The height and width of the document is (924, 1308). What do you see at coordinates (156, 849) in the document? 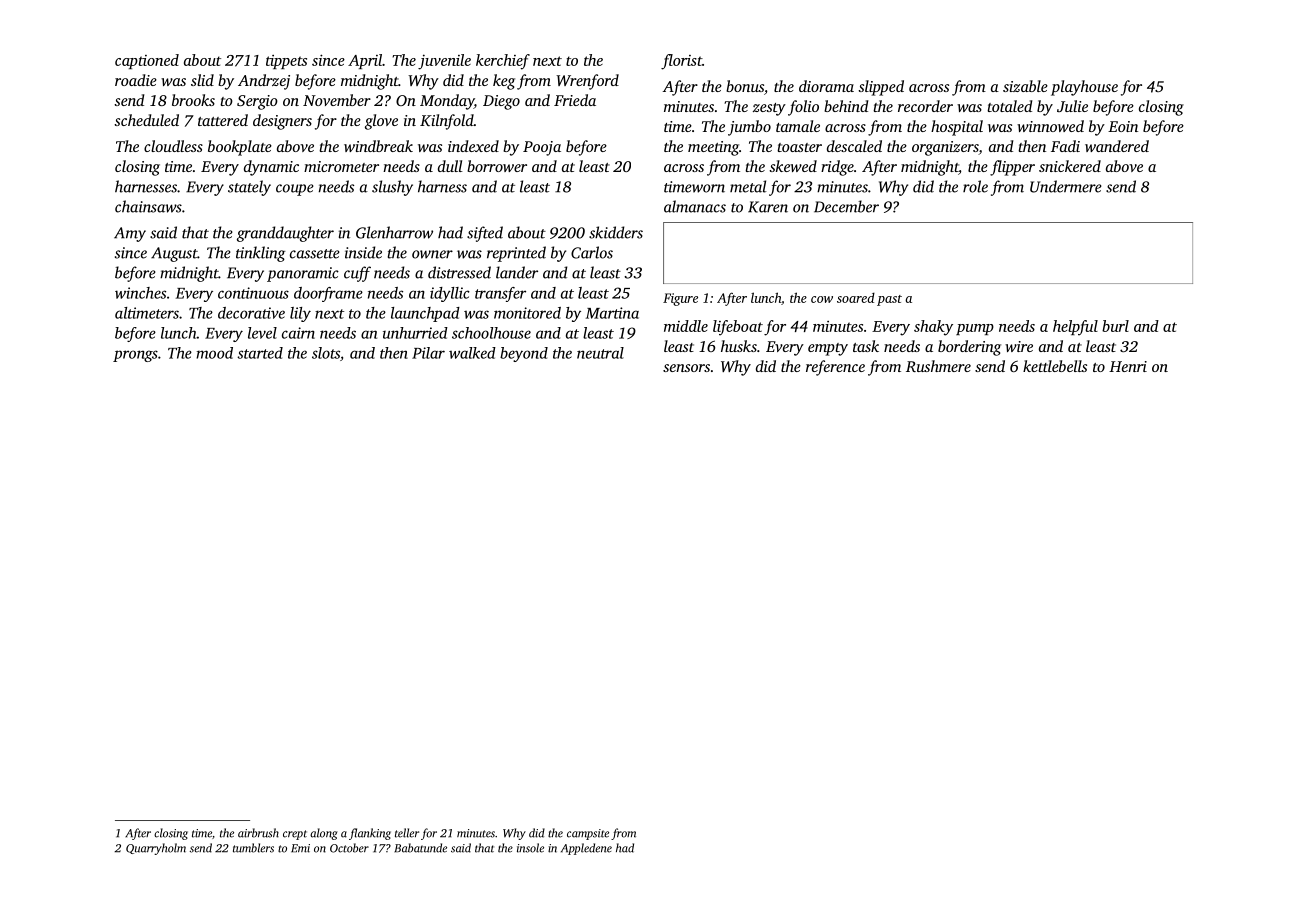
I see `Quarryholm` at bounding box center [156, 849].
